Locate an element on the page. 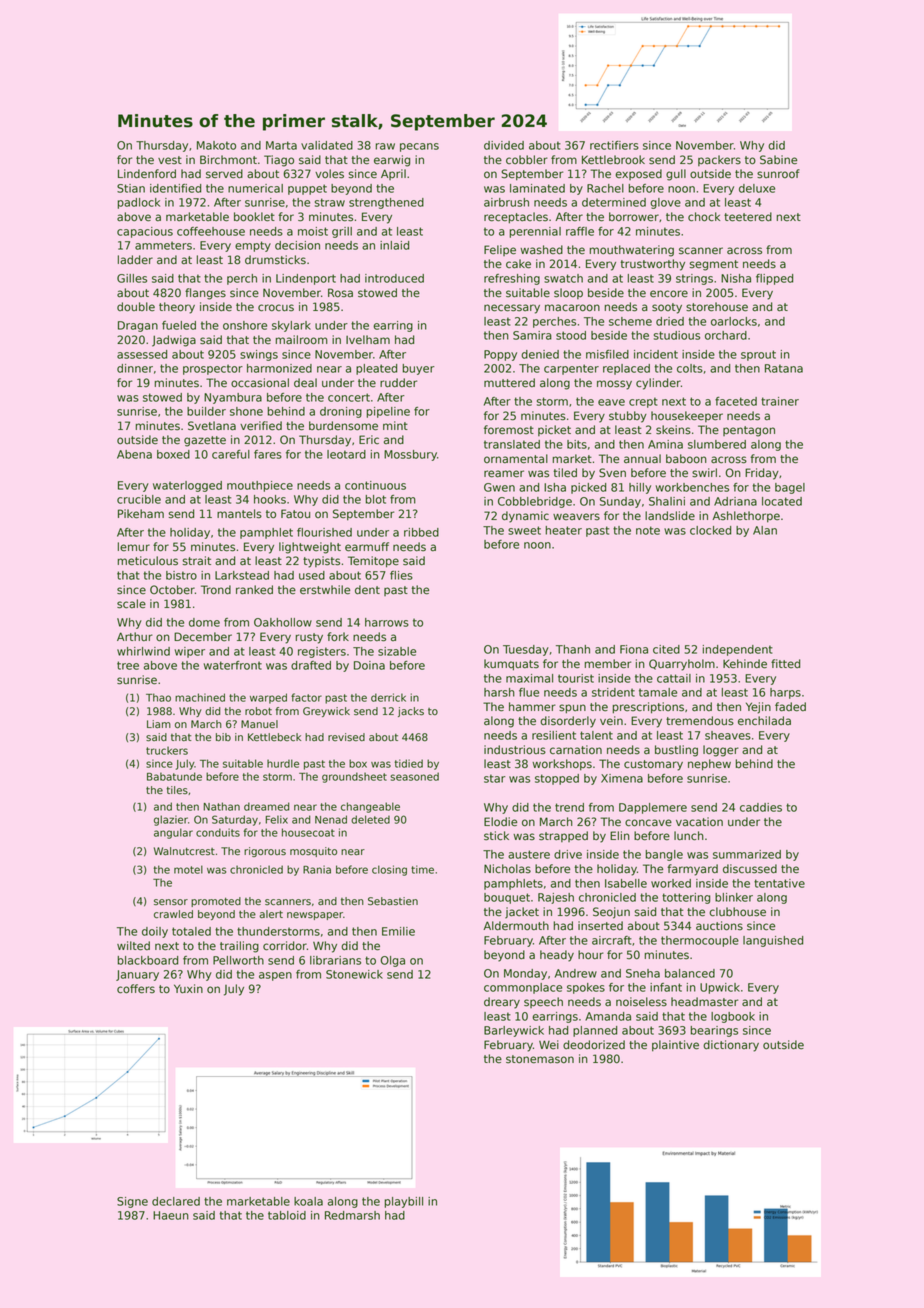 This page has height=1308, width=924. Marta is located at coordinates (281, 145).
